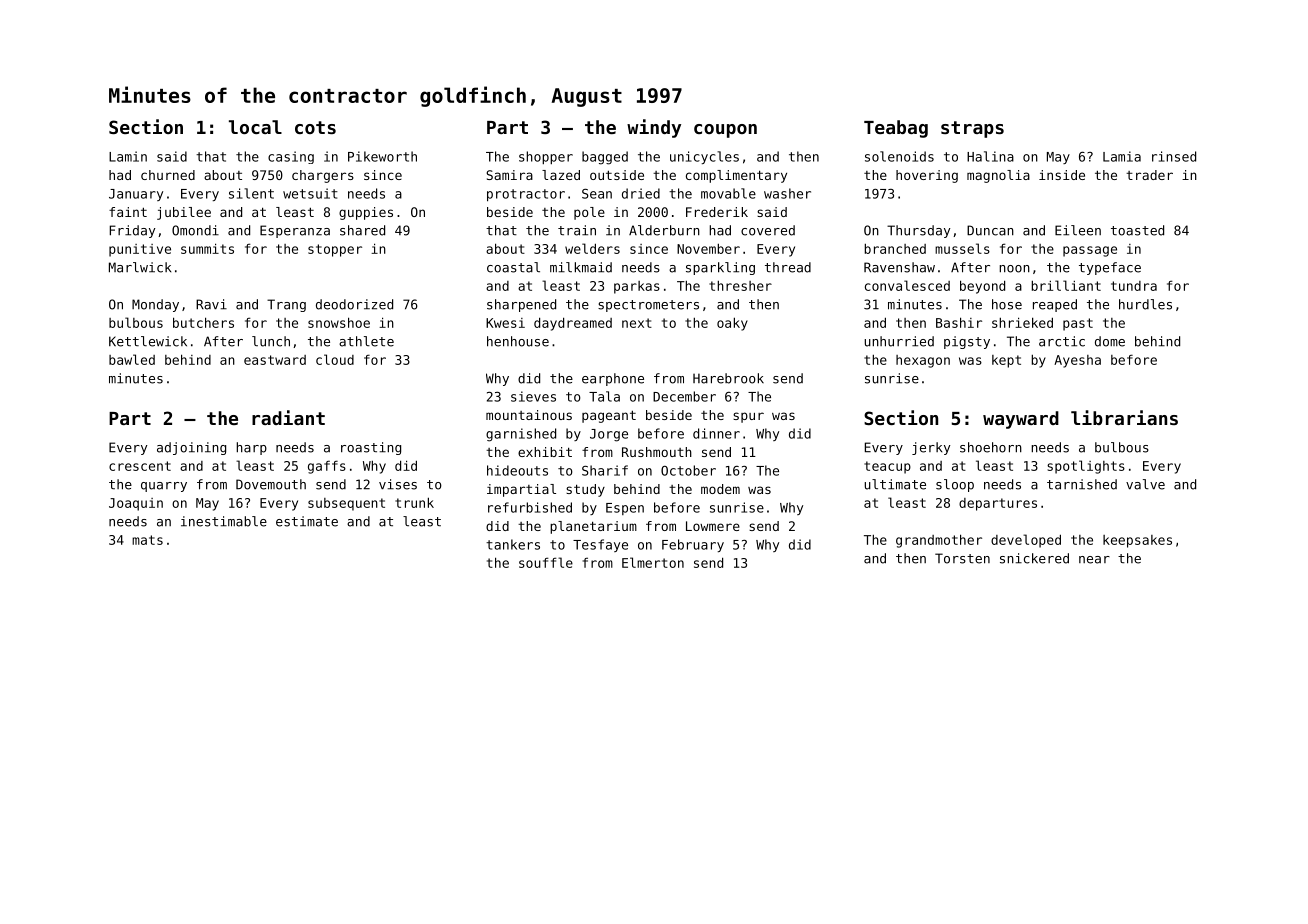  What do you see at coordinates (148, 341) in the document?
I see `Kettlewick` at bounding box center [148, 341].
